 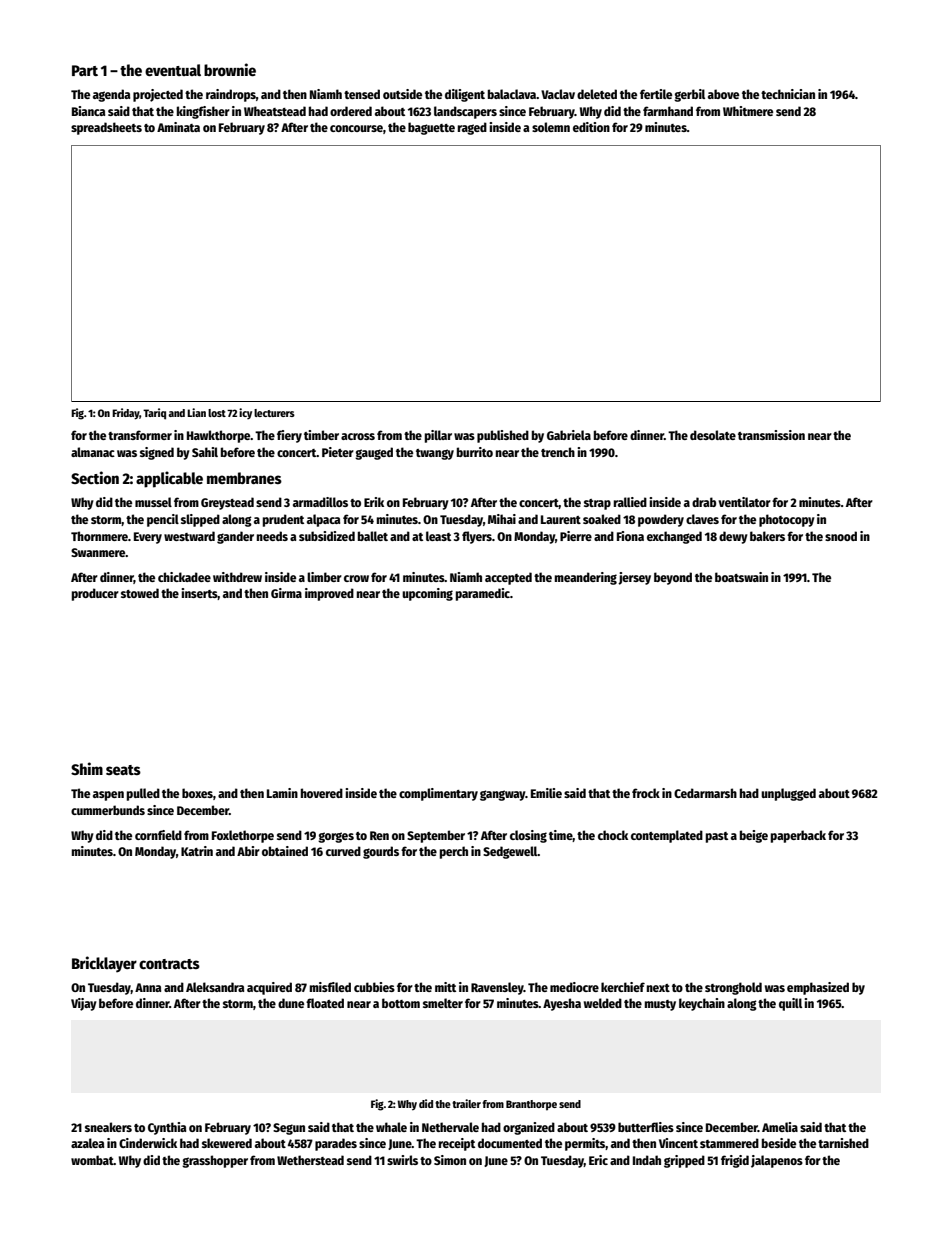 What do you see at coordinates (274, 413) in the screenshot?
I see `lecturers` at bounding box center [274, 413].
